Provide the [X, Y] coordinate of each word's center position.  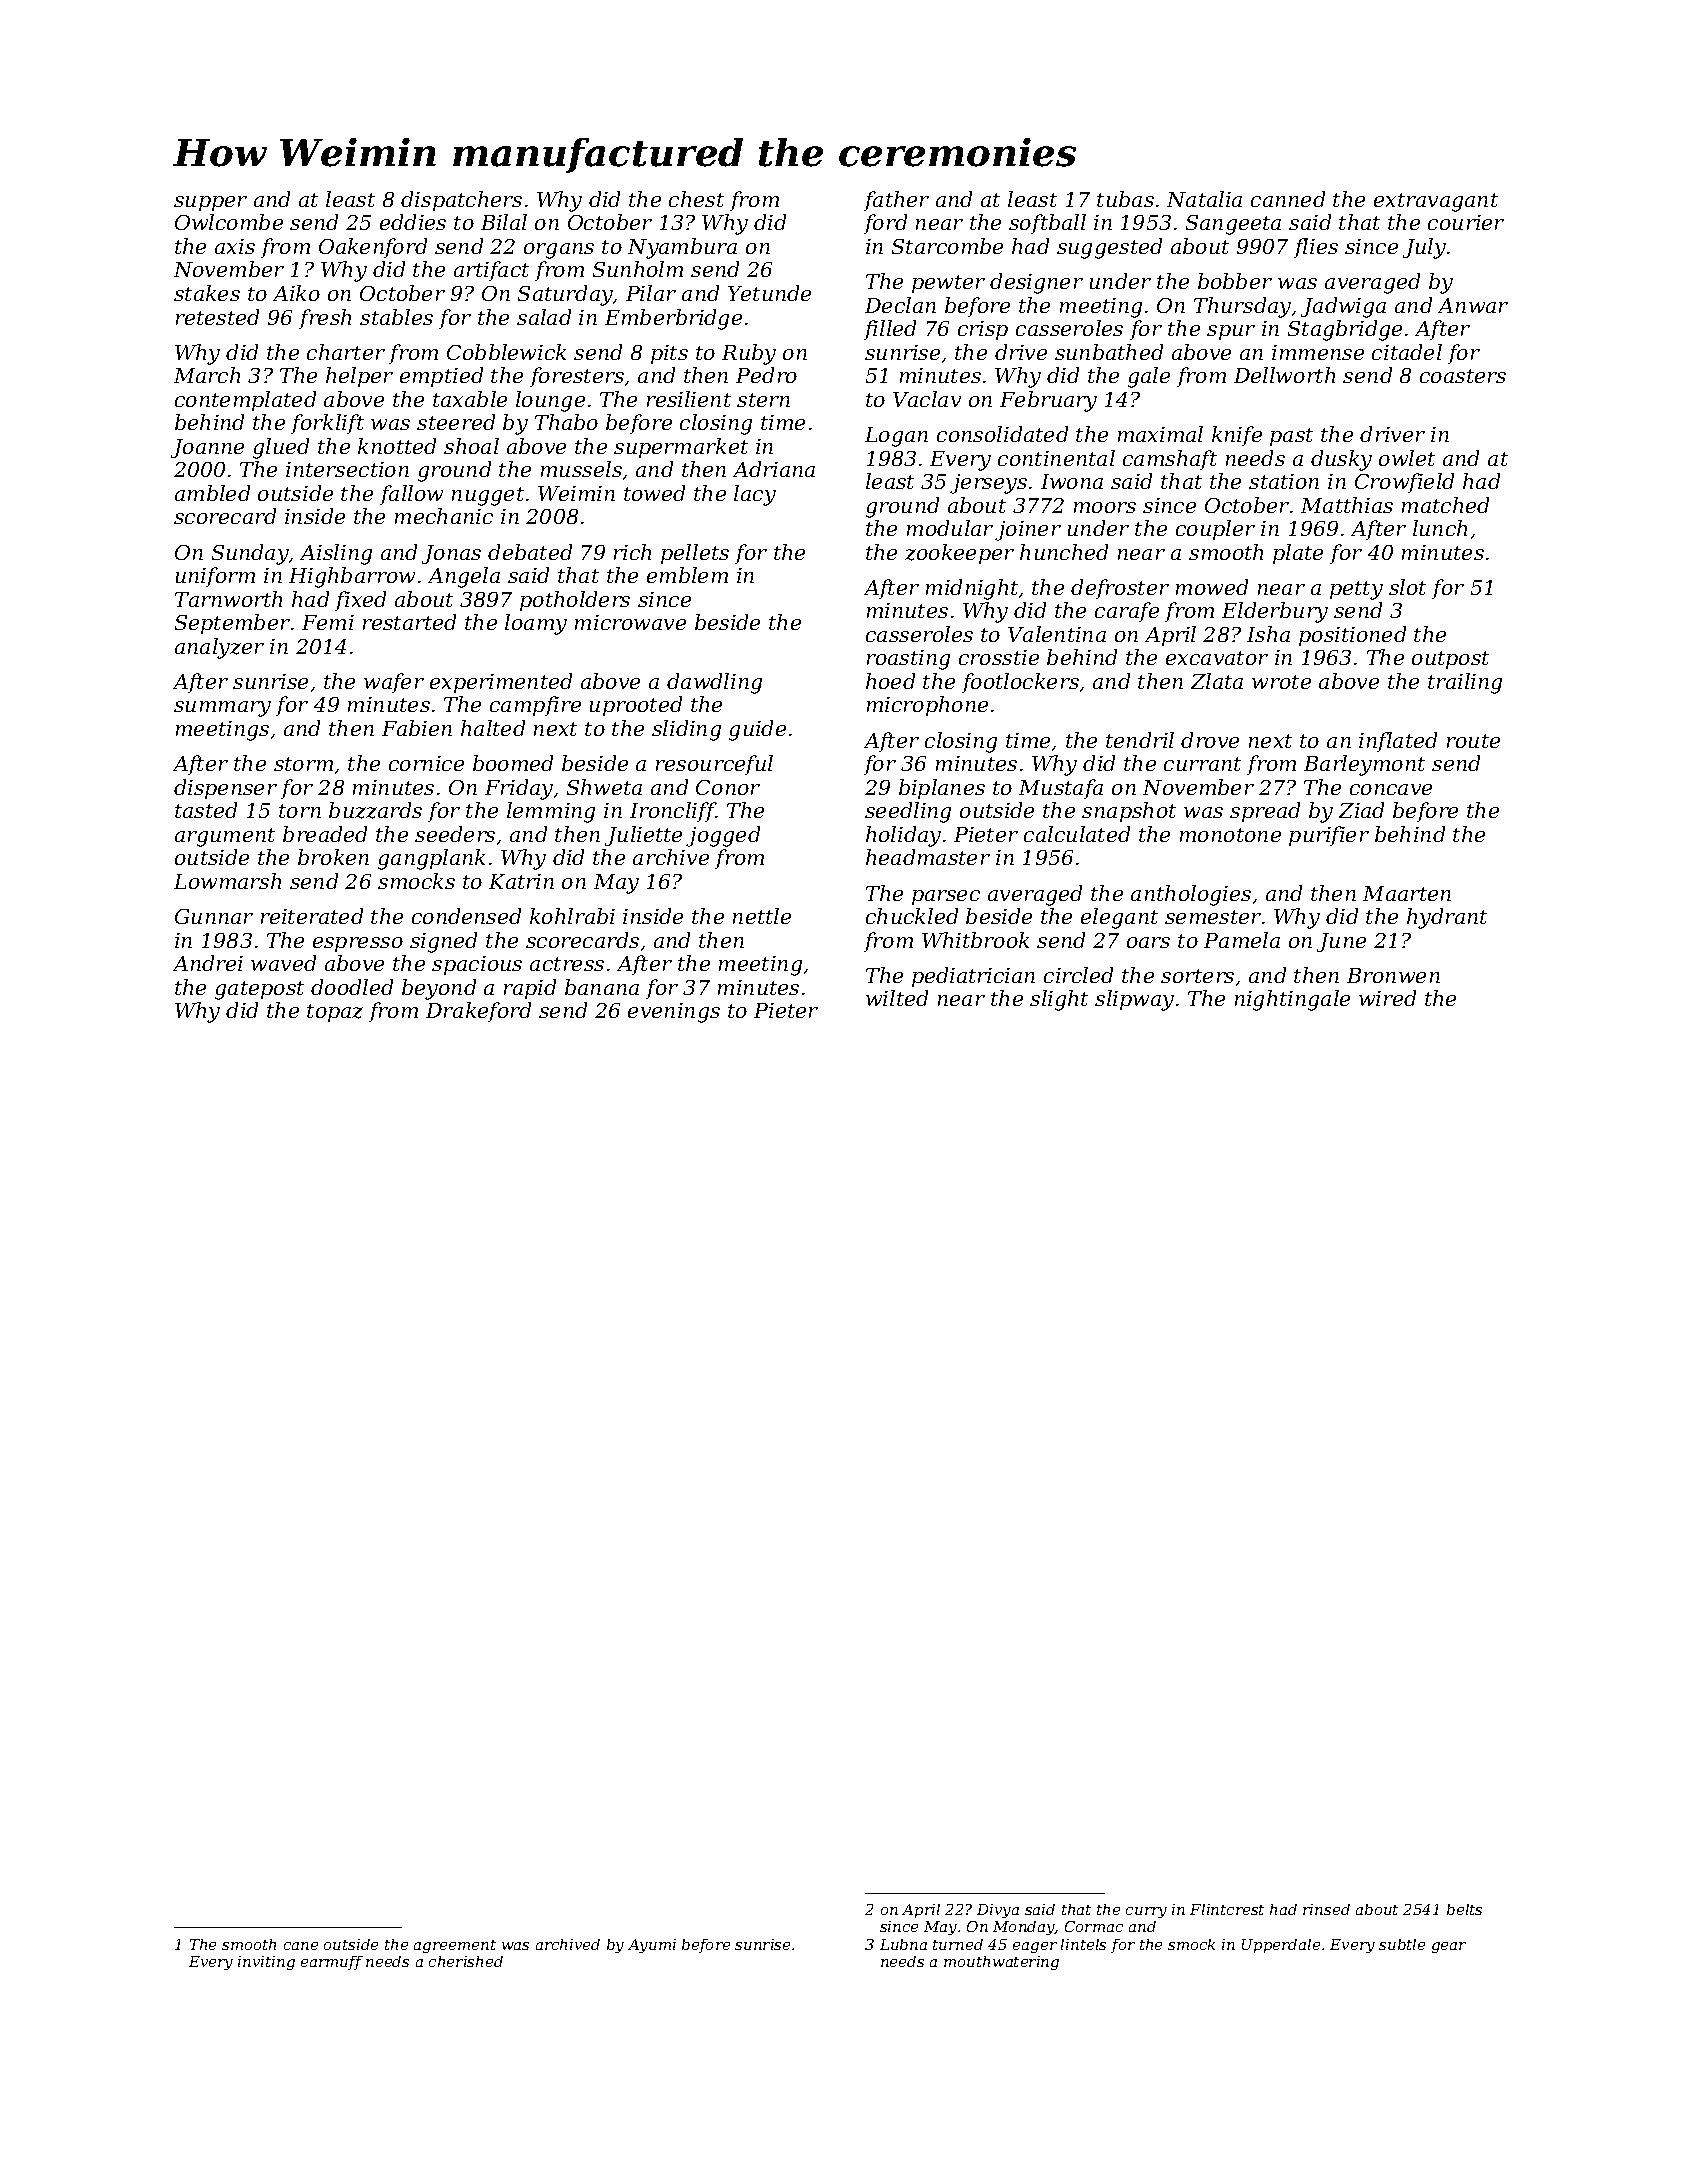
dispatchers [461, 201]
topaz [335, 1013]
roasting [908, 660]
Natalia [1204, 199]
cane [301, 1946]
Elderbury [1275, 612]
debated [530, 552]
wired [1387, 998]
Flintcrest [1227, 1909]
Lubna [903, 1944]
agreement [455, 1946]
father [896, 201]
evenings [674, 1013]
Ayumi [652, 1946]
